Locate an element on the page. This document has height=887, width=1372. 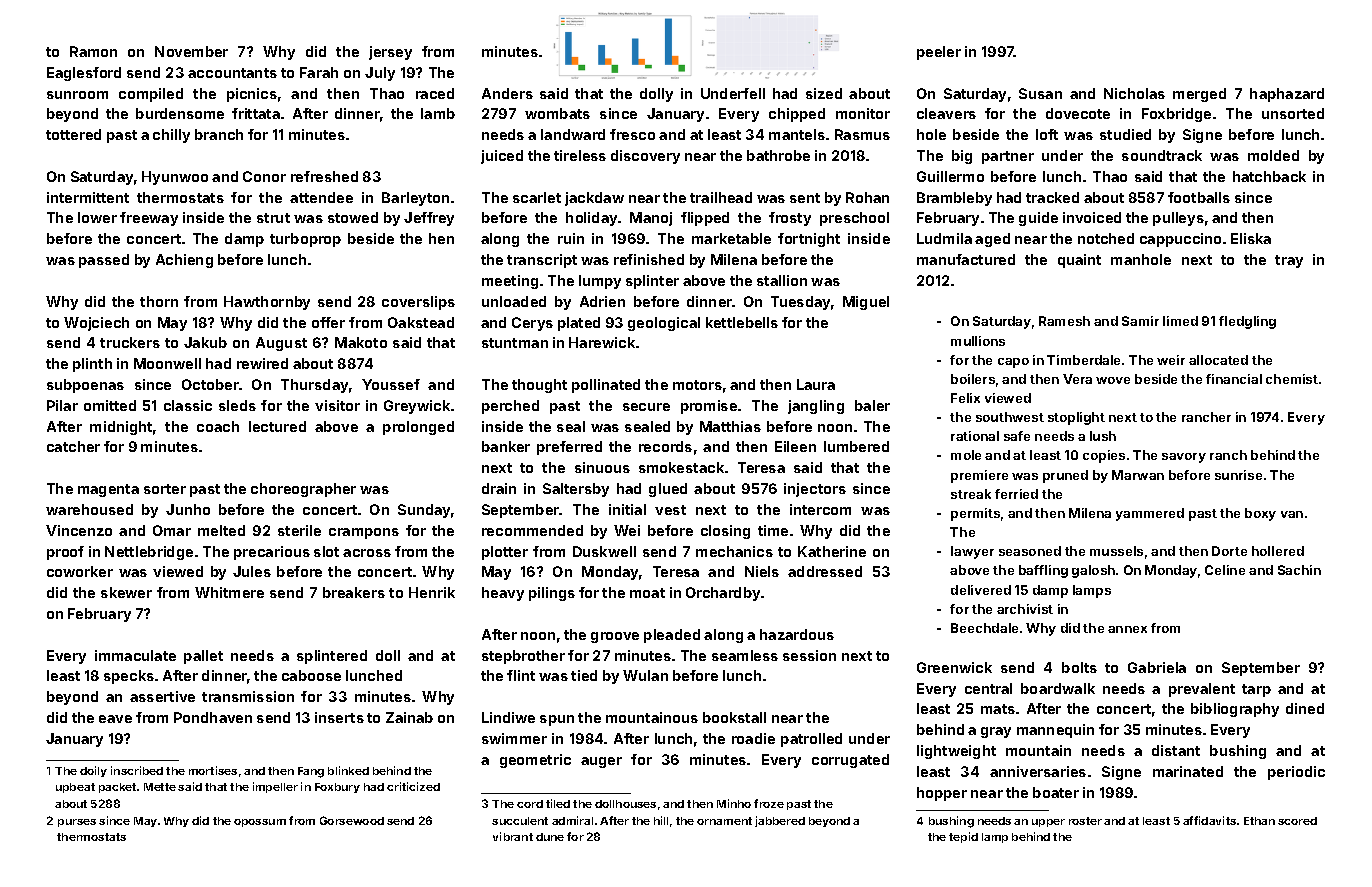
boater is located at coordinates (1056, 792).
